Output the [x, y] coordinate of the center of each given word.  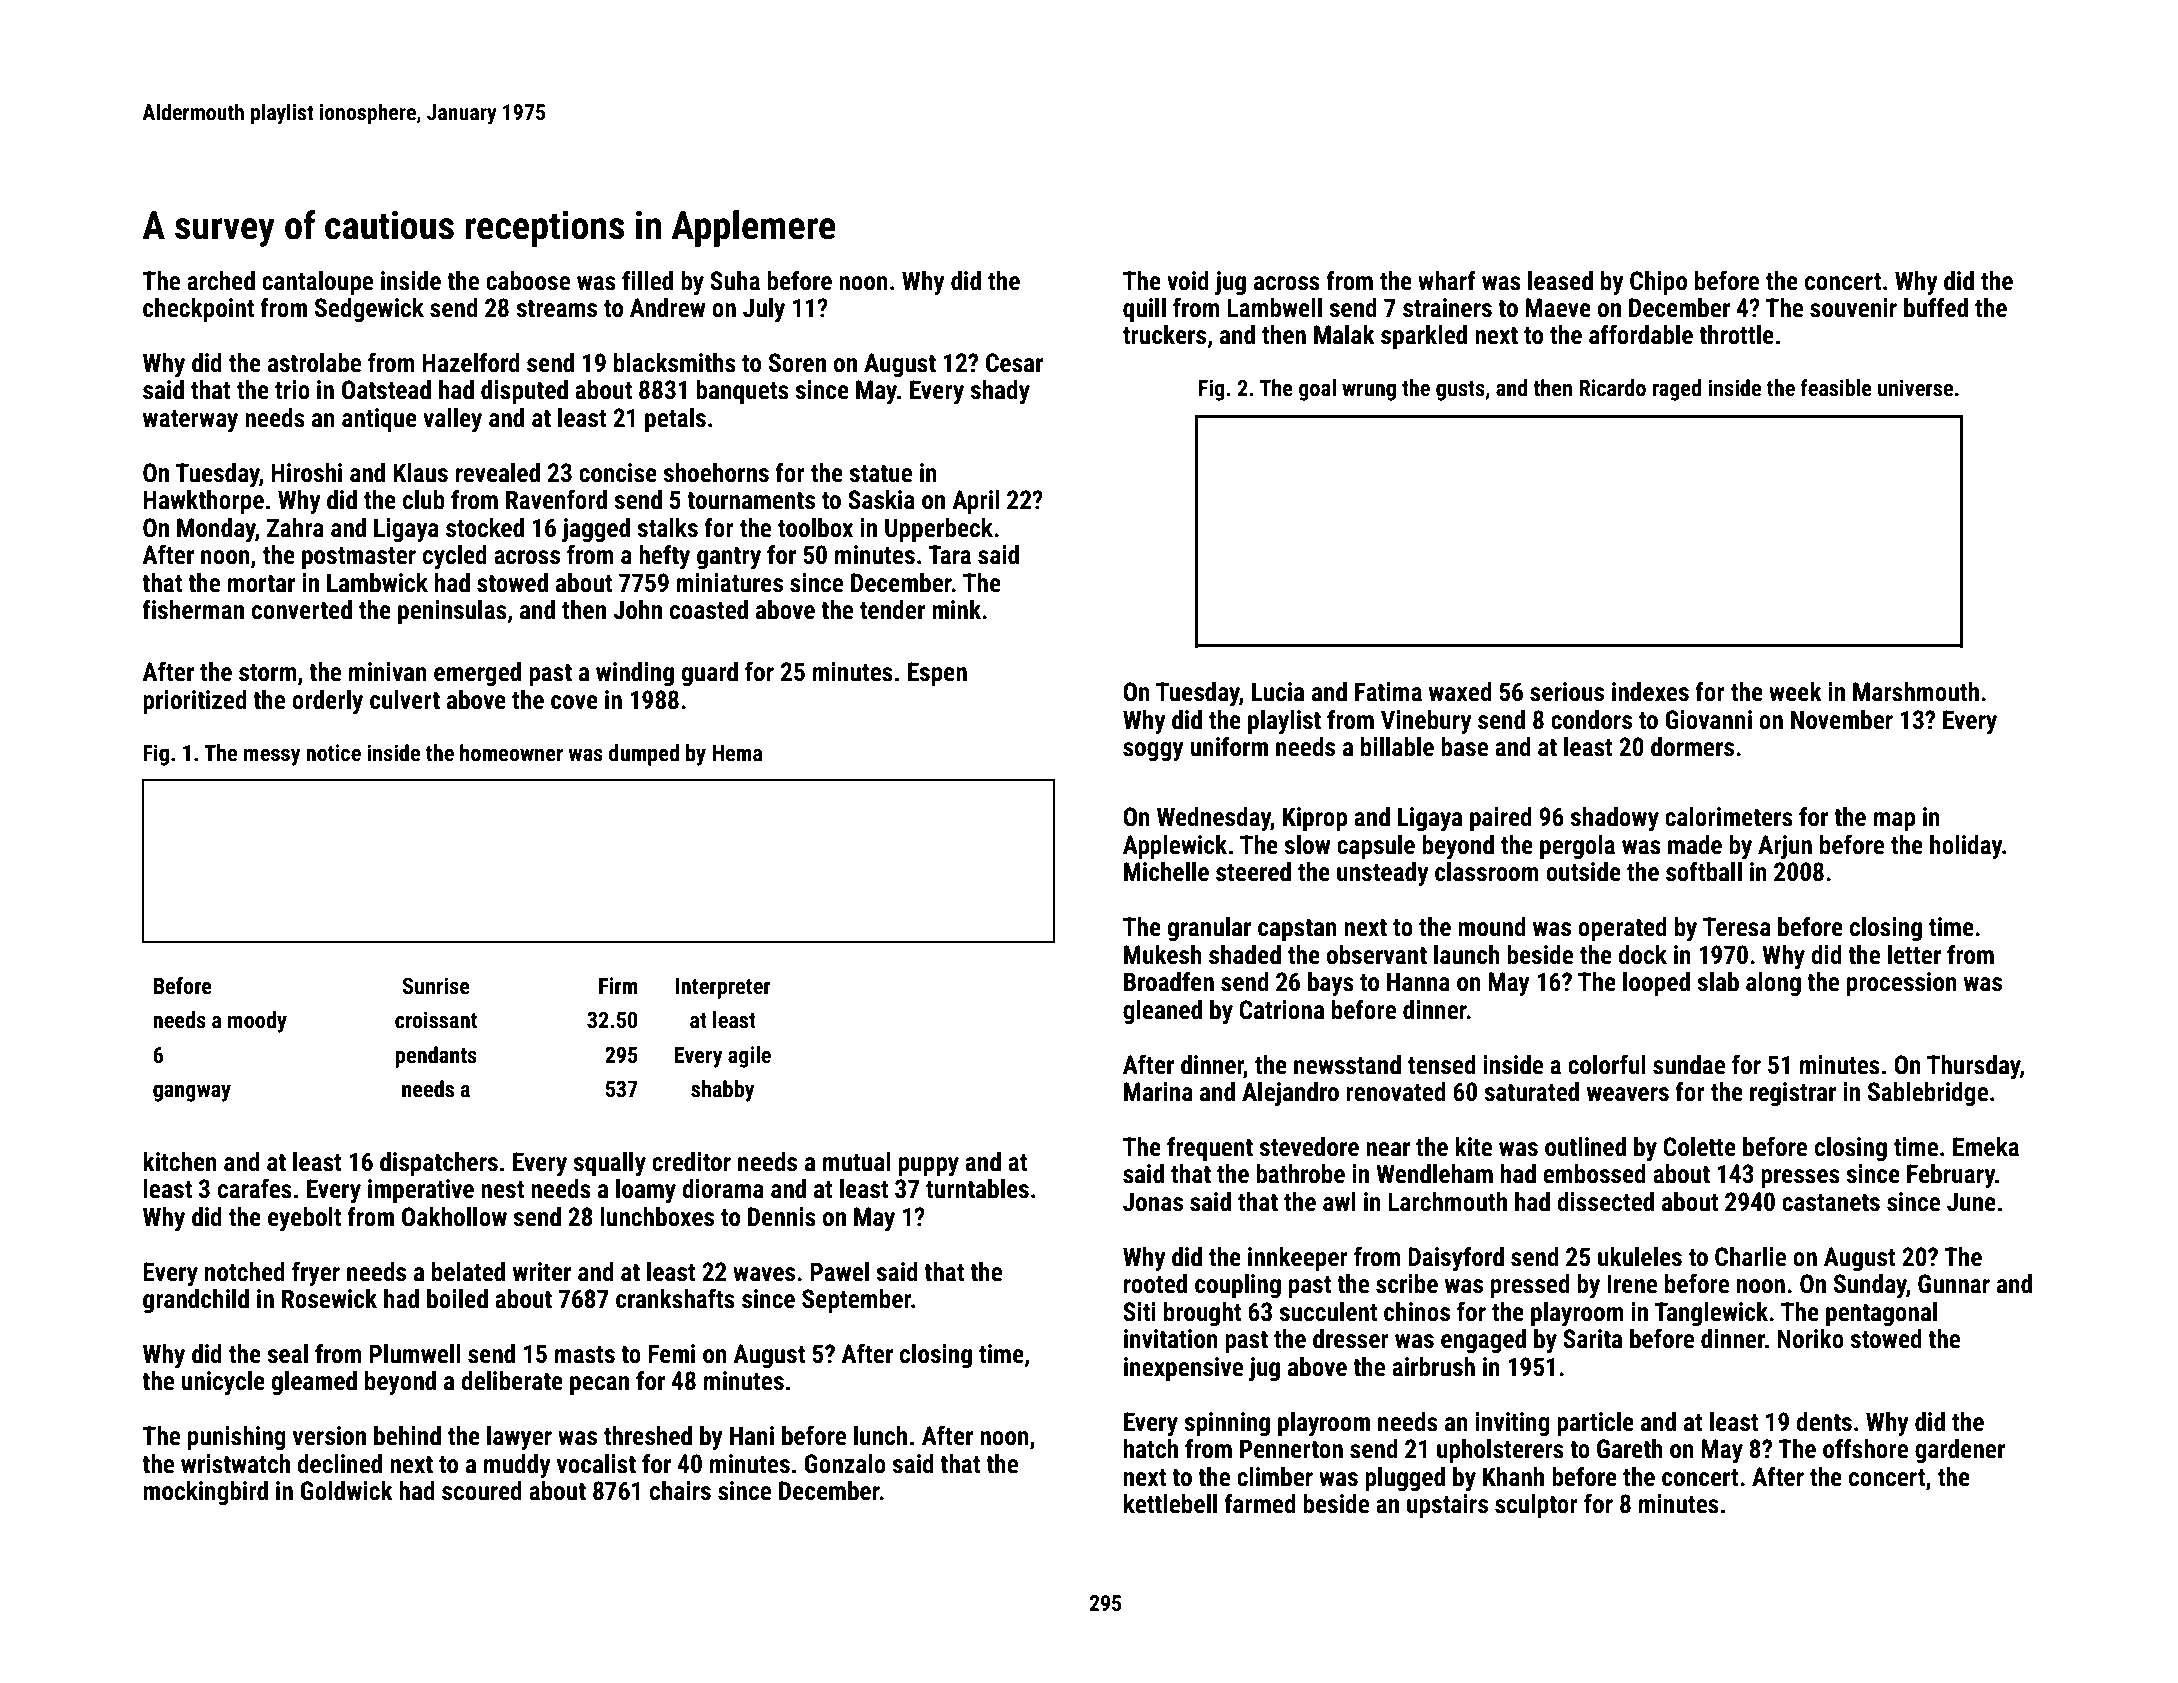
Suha [735, 281]
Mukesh [1163, 955]
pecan [599, 1385]
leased [1560, 281]
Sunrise [436, 986]
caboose [528, 281]
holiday [1966, 847]
